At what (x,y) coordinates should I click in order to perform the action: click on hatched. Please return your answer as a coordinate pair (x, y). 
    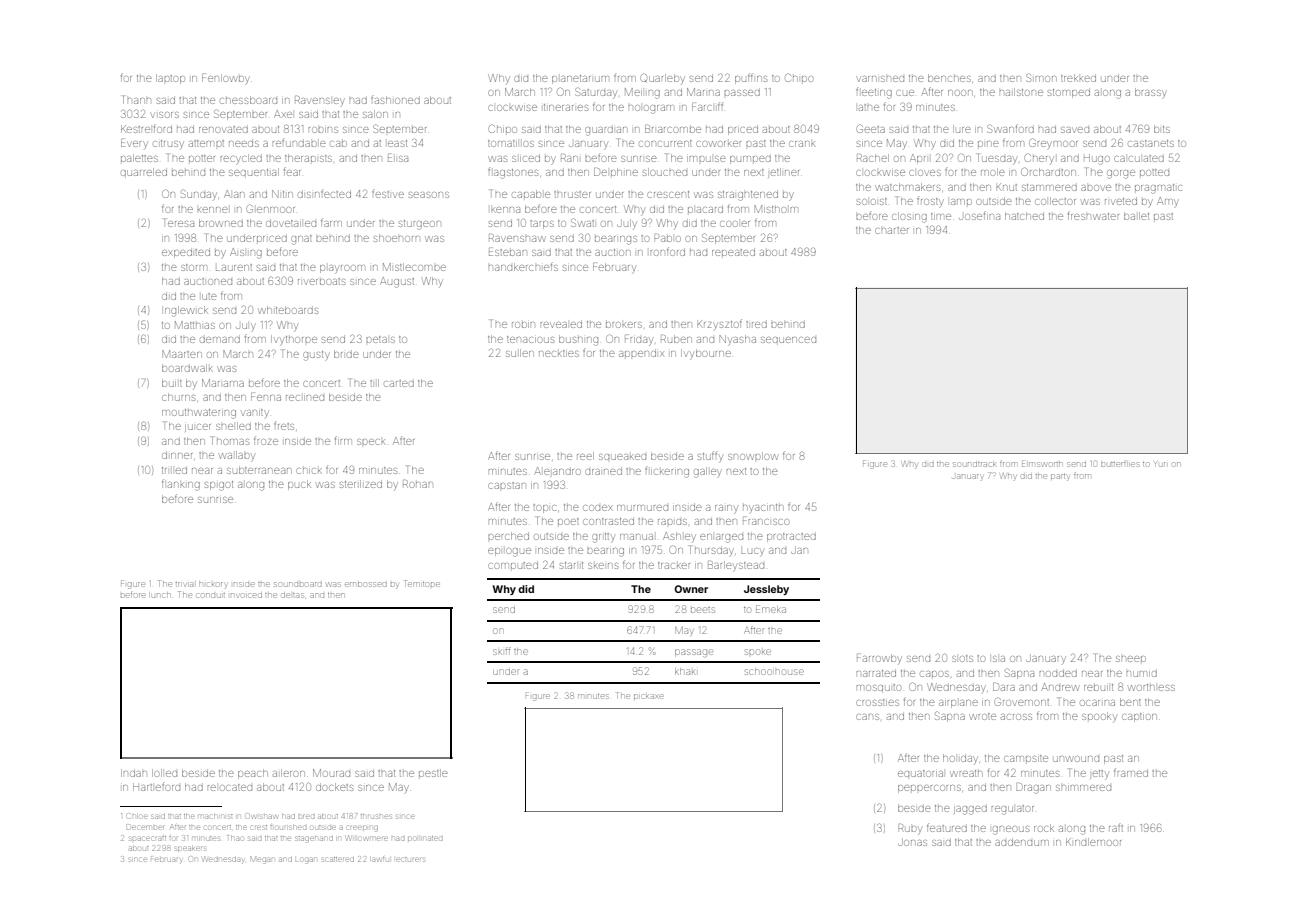
    Looking at the image, I should click on (1024, 216).
